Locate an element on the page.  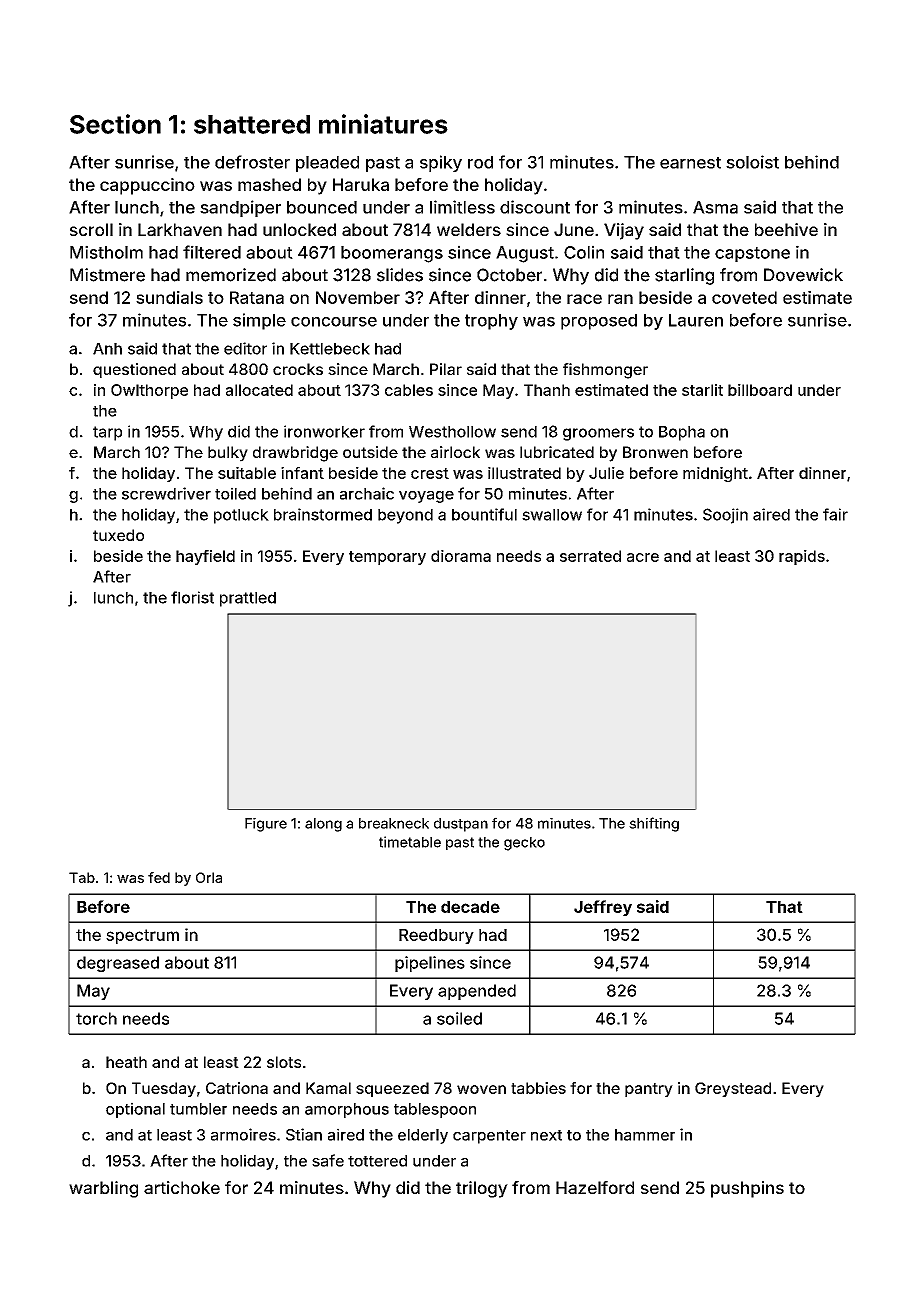
fair is located at coordinates (835, 514).
